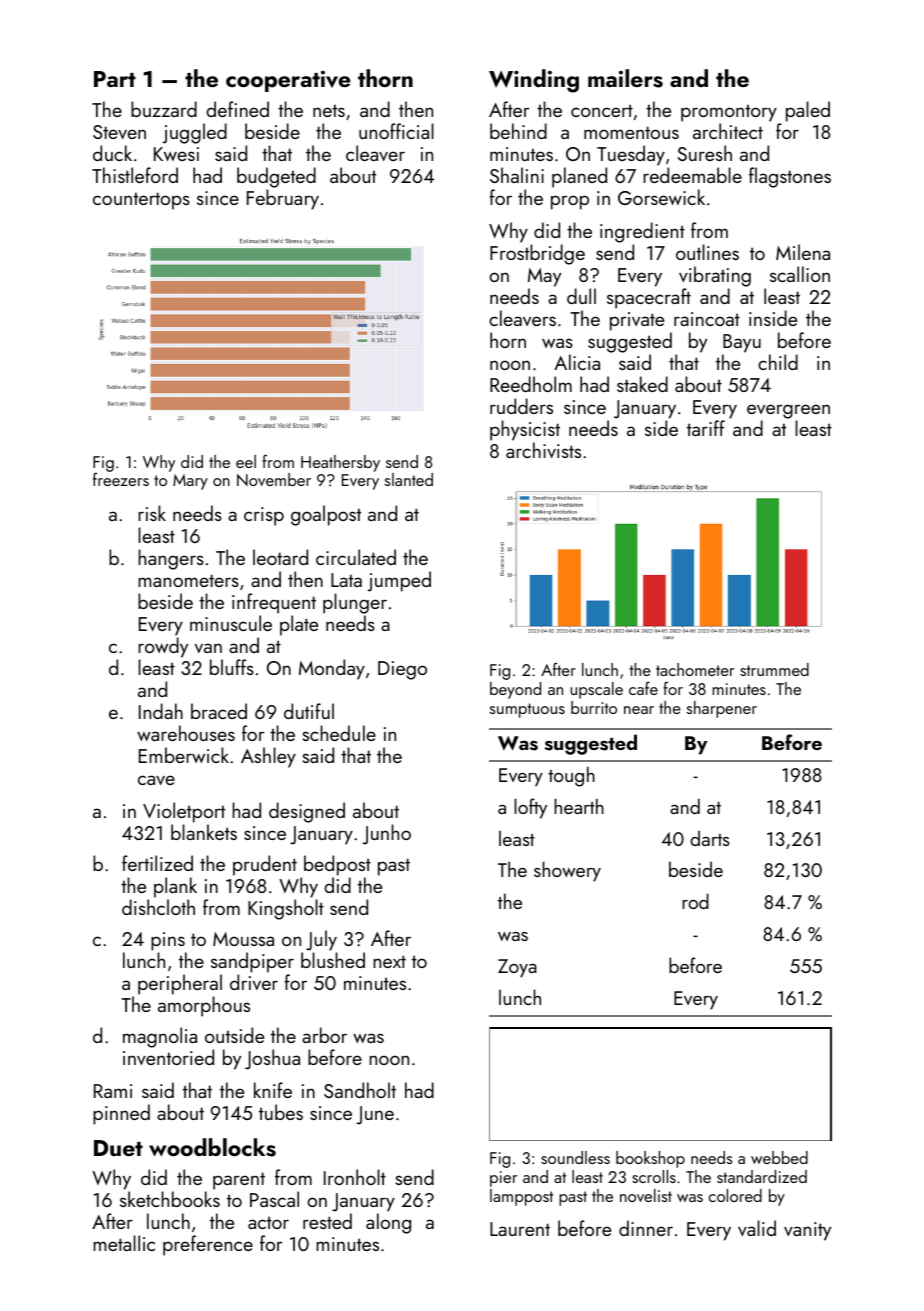  Describe the element at coordinates (695, 901) in the image. I see `rod` at that location.
